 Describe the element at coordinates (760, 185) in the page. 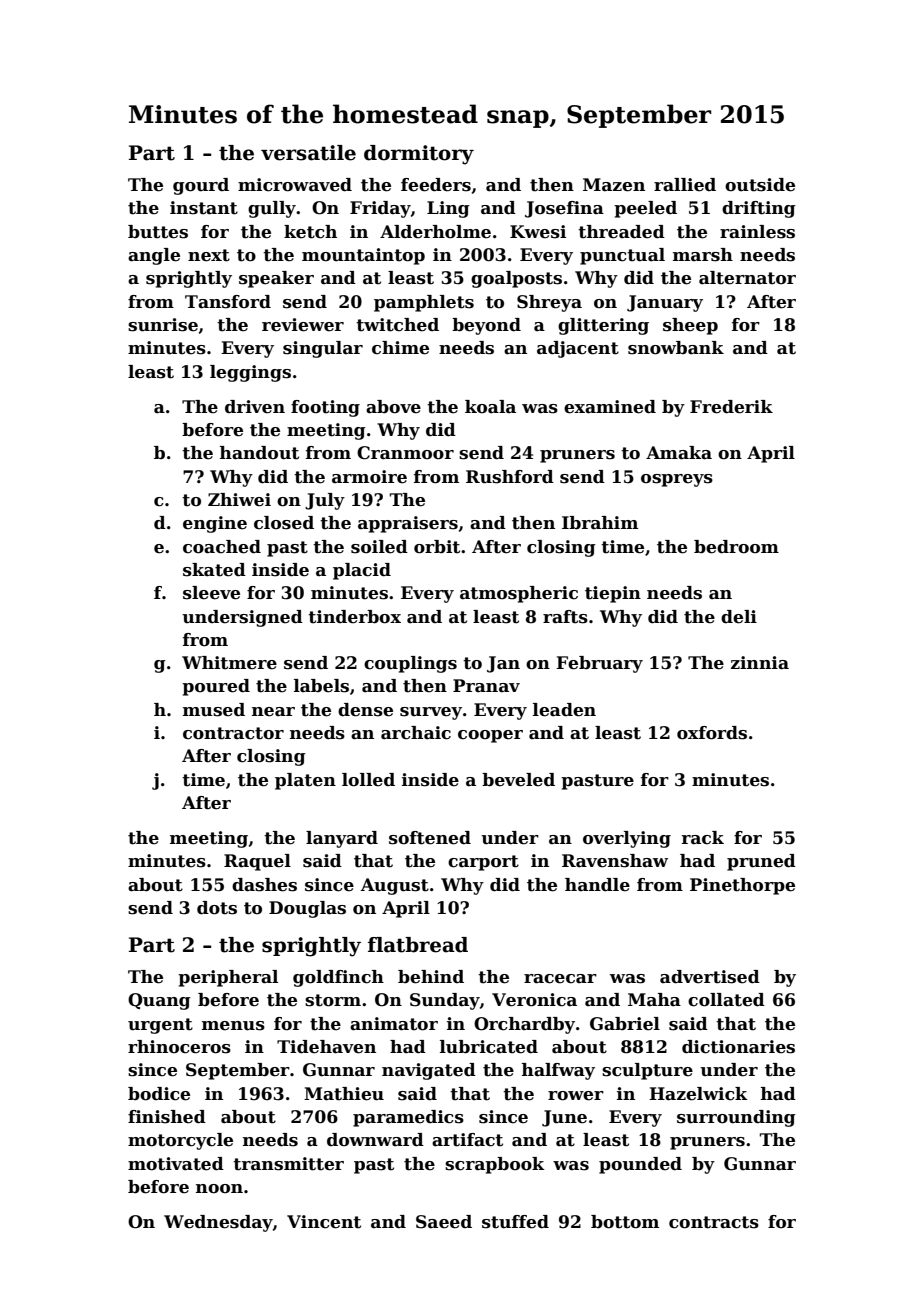

I see `outside` at that location.
